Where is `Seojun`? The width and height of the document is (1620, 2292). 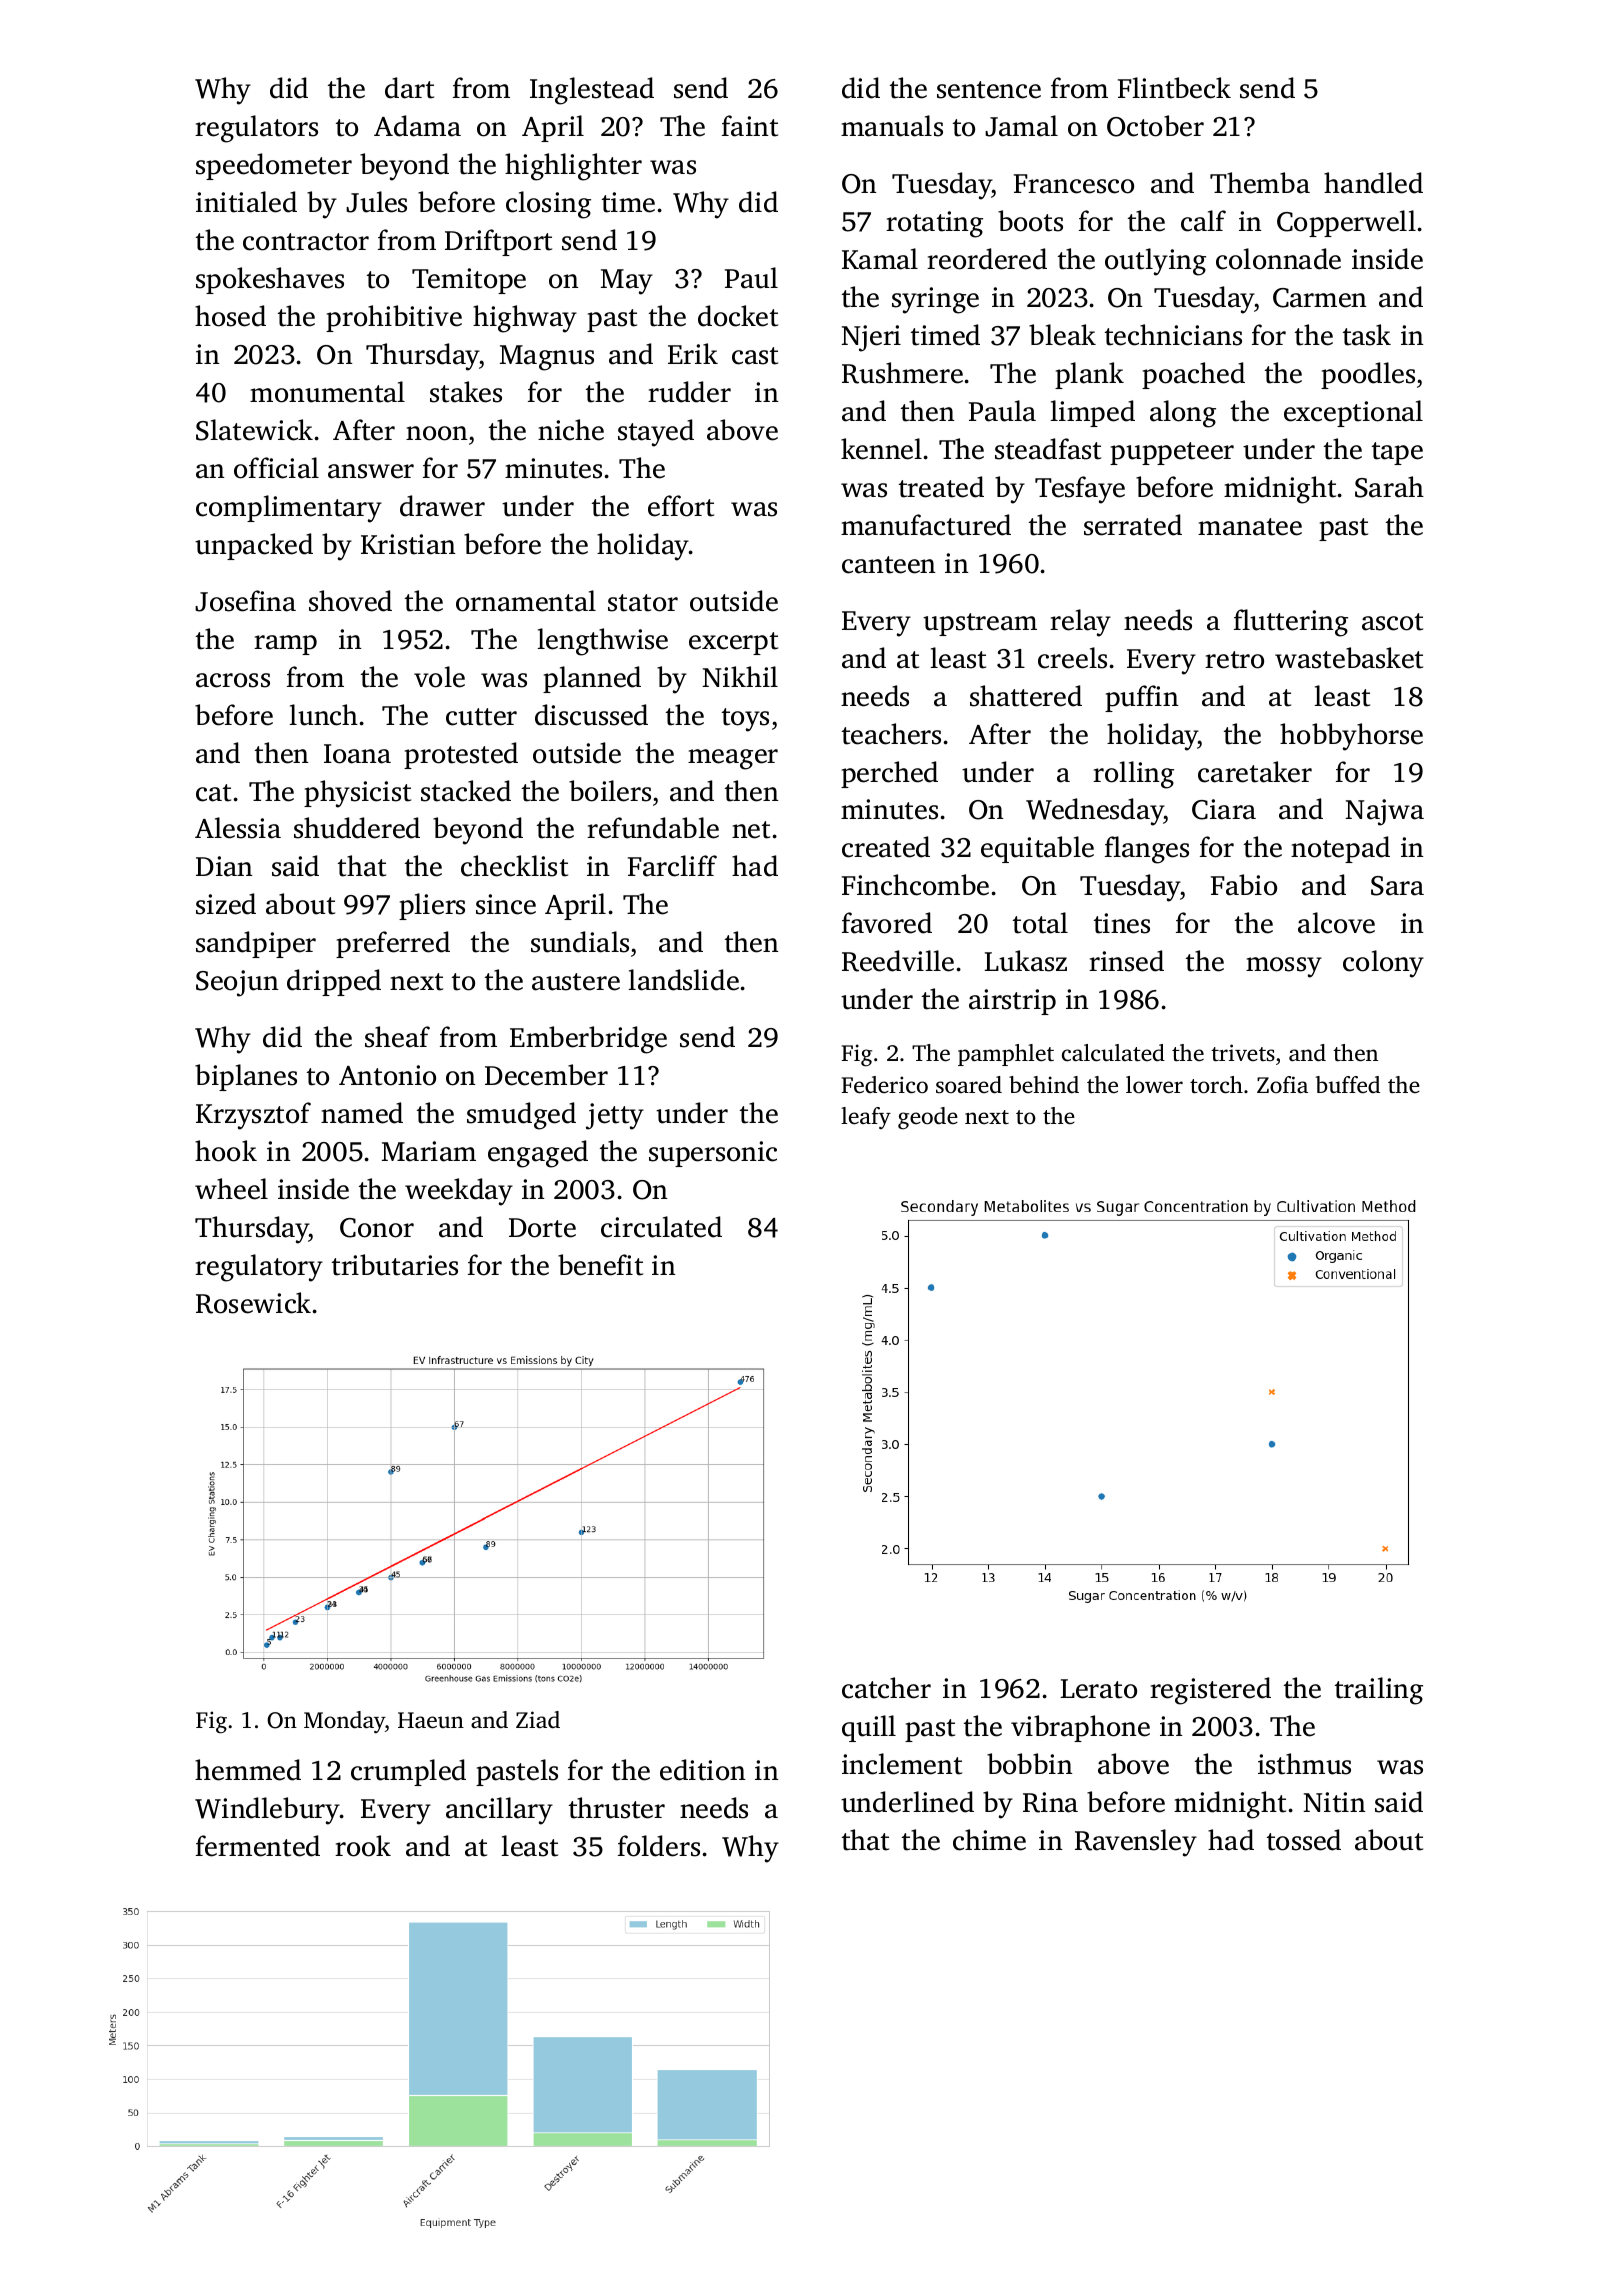 Seojun is located at coordinates (237, 983).
